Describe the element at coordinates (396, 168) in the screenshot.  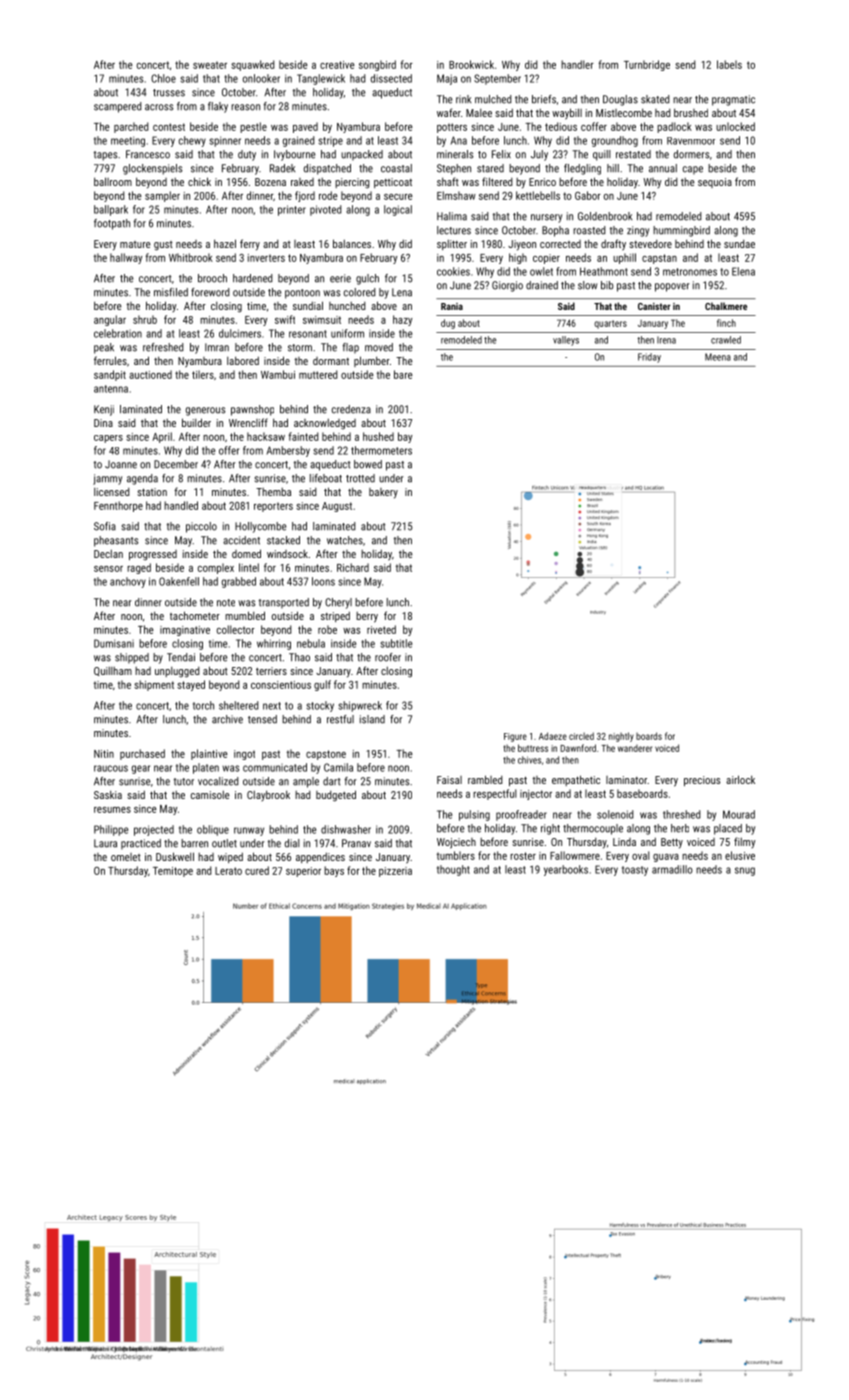
I see `coastal` at that location.
